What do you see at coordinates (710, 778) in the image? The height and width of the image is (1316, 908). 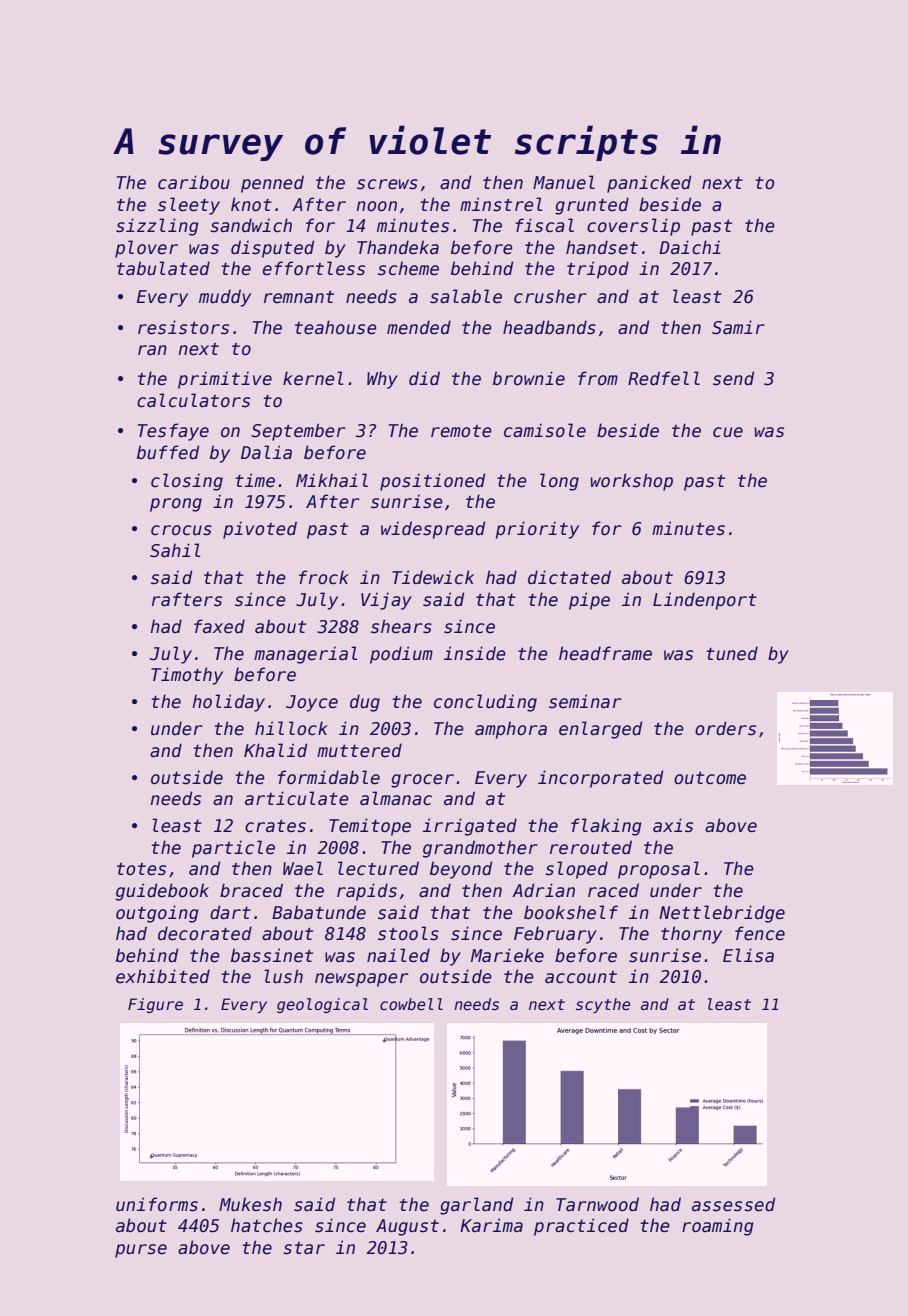 I see `outcome` at bounding box center [710, 778].
